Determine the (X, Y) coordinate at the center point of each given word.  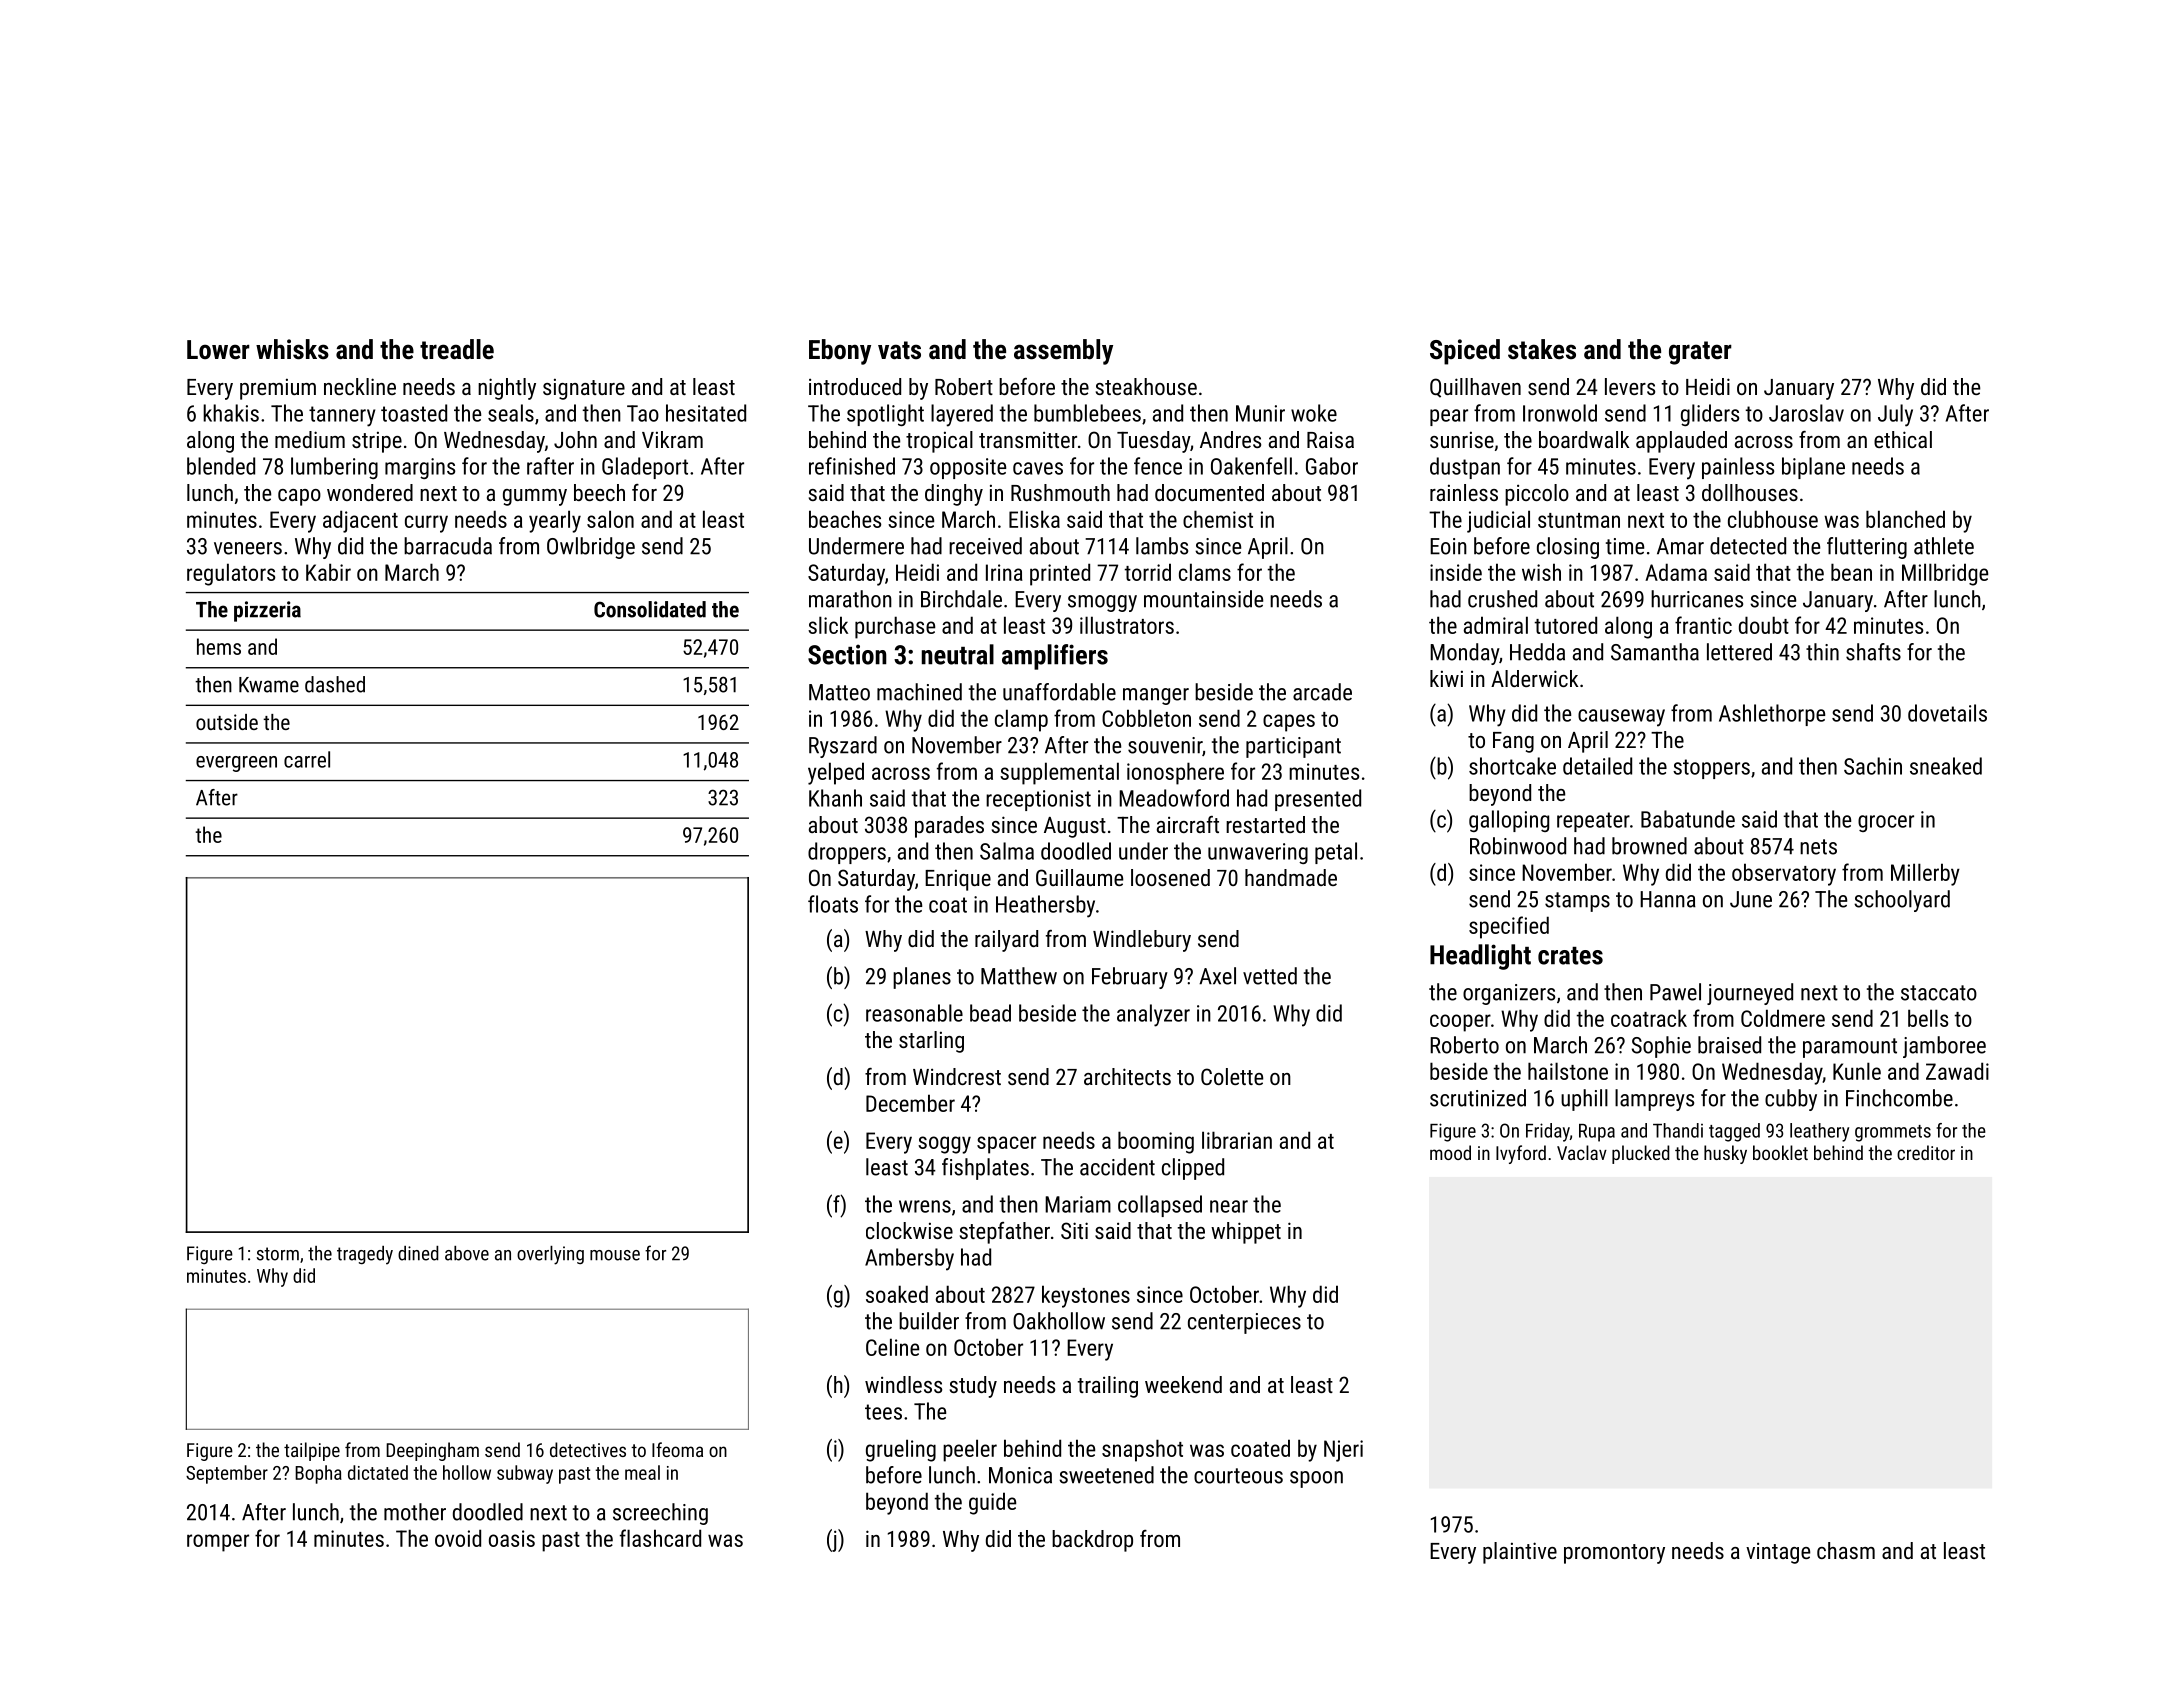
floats (833, 904)
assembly (1063, 352)
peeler (970, 1450)
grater (1700, 353)
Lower (218, 350)
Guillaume (1079, 877)
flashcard (660, 1538)
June (1751, 899)
